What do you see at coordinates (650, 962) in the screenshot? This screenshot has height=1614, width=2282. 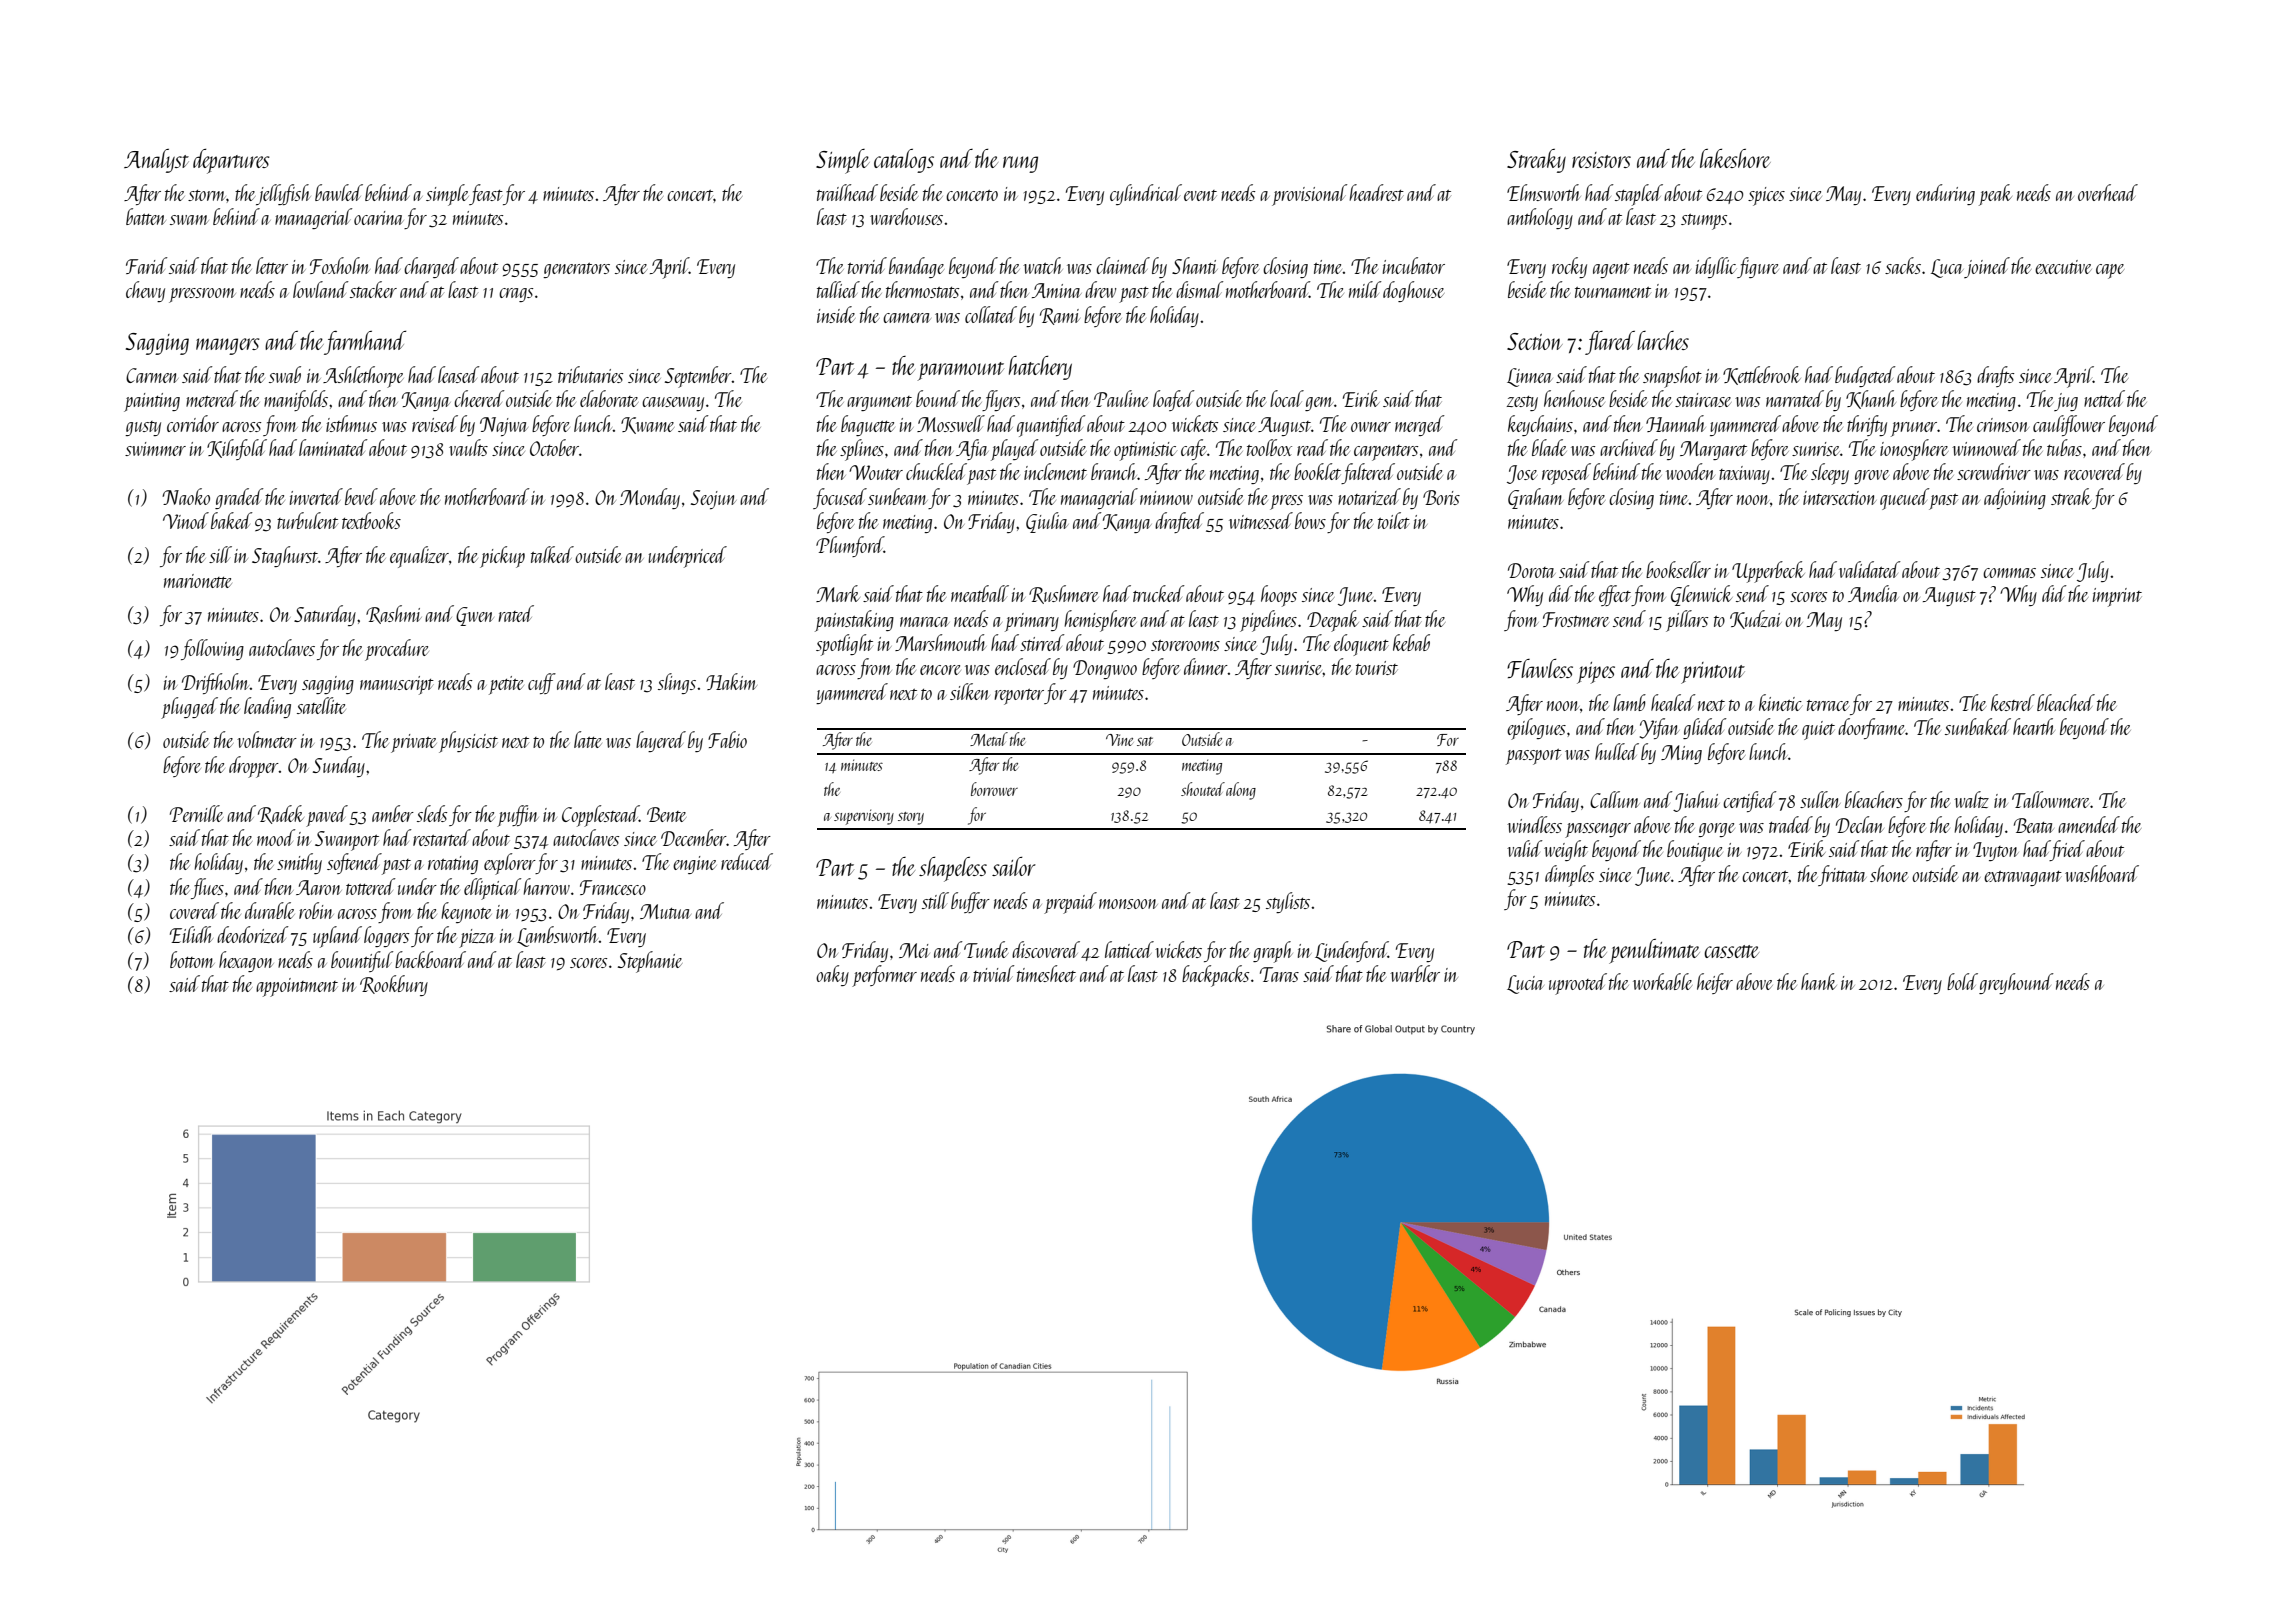 I see `Stephanie` at bounding box center [650, 962].
